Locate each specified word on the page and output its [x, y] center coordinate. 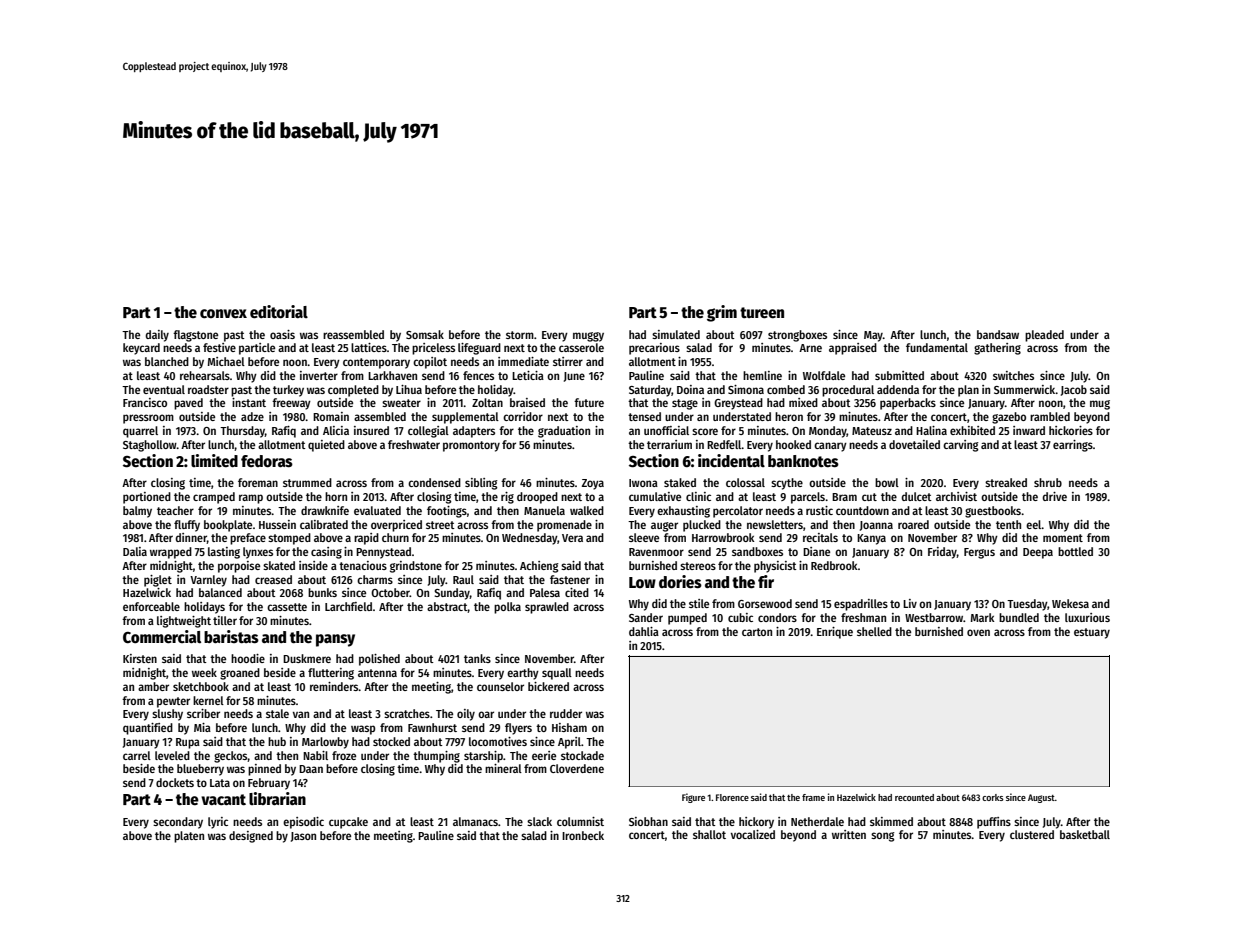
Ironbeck [583, 835]
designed [251, 837]
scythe [787, 484]
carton [757, 632]
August [1041, 798]
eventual [164, 389]
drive [1054, 496]
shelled [874, 631]
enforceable [151, 606]
